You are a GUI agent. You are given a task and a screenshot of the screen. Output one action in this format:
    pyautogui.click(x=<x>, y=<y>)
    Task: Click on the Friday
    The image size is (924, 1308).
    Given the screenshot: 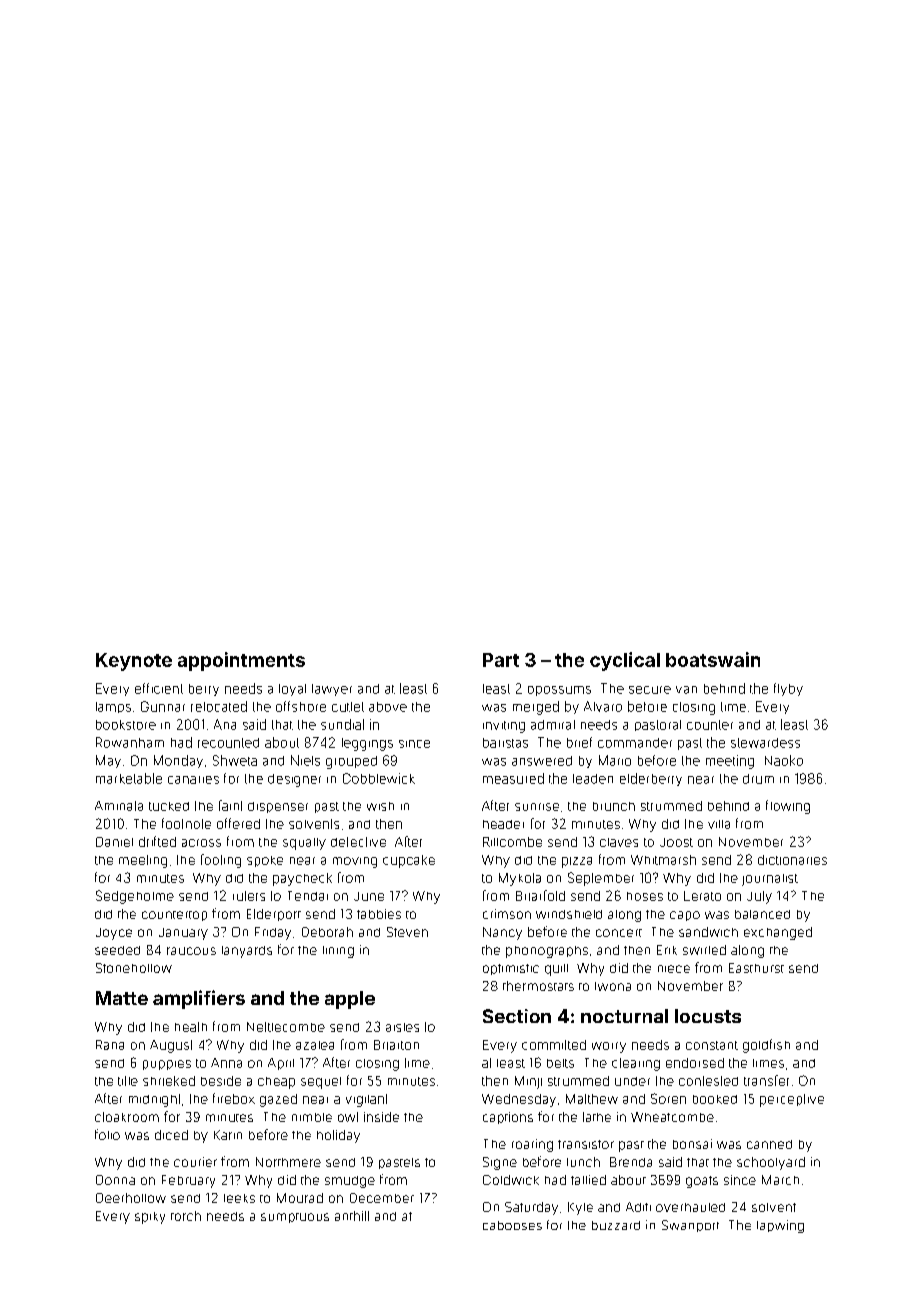 What is the action you would take?
    pyautogui.click(x=273, y=933)
